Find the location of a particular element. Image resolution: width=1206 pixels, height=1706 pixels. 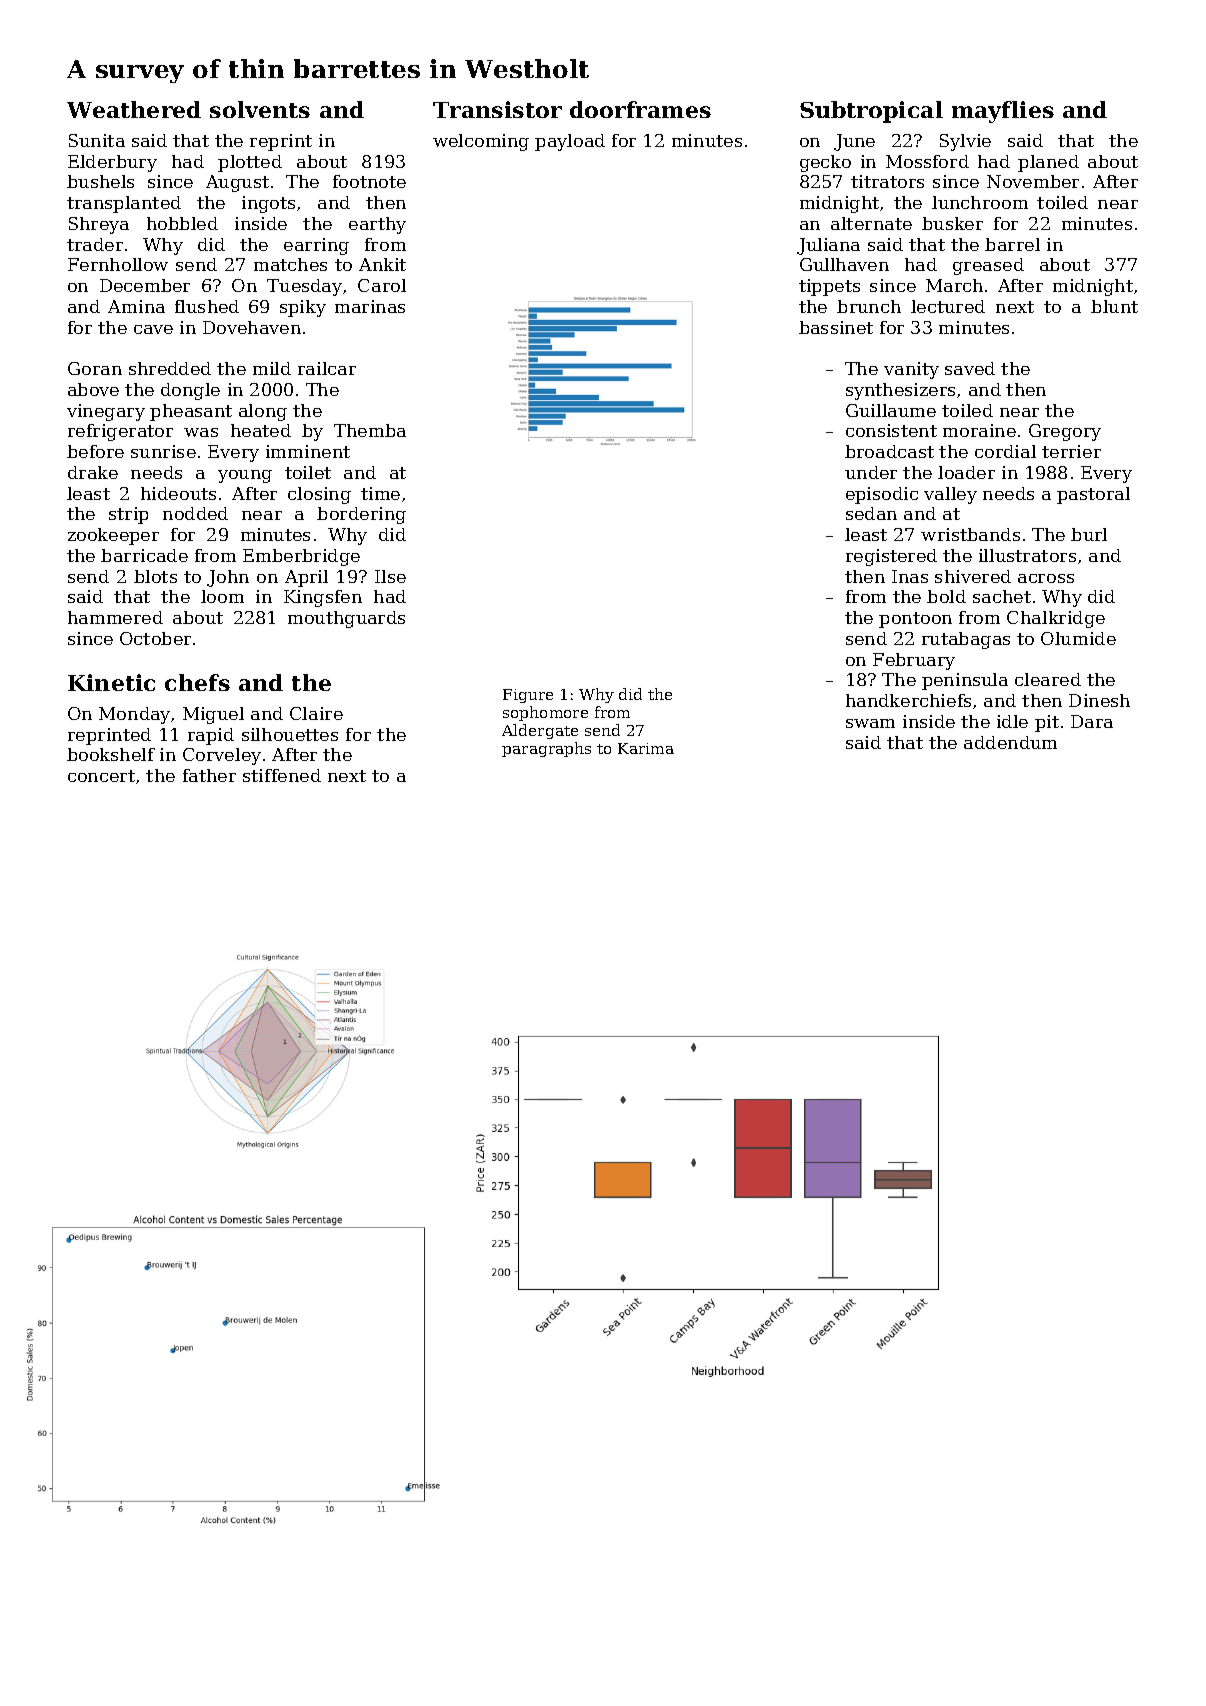

chefs is located at coordinates (197, 682).
